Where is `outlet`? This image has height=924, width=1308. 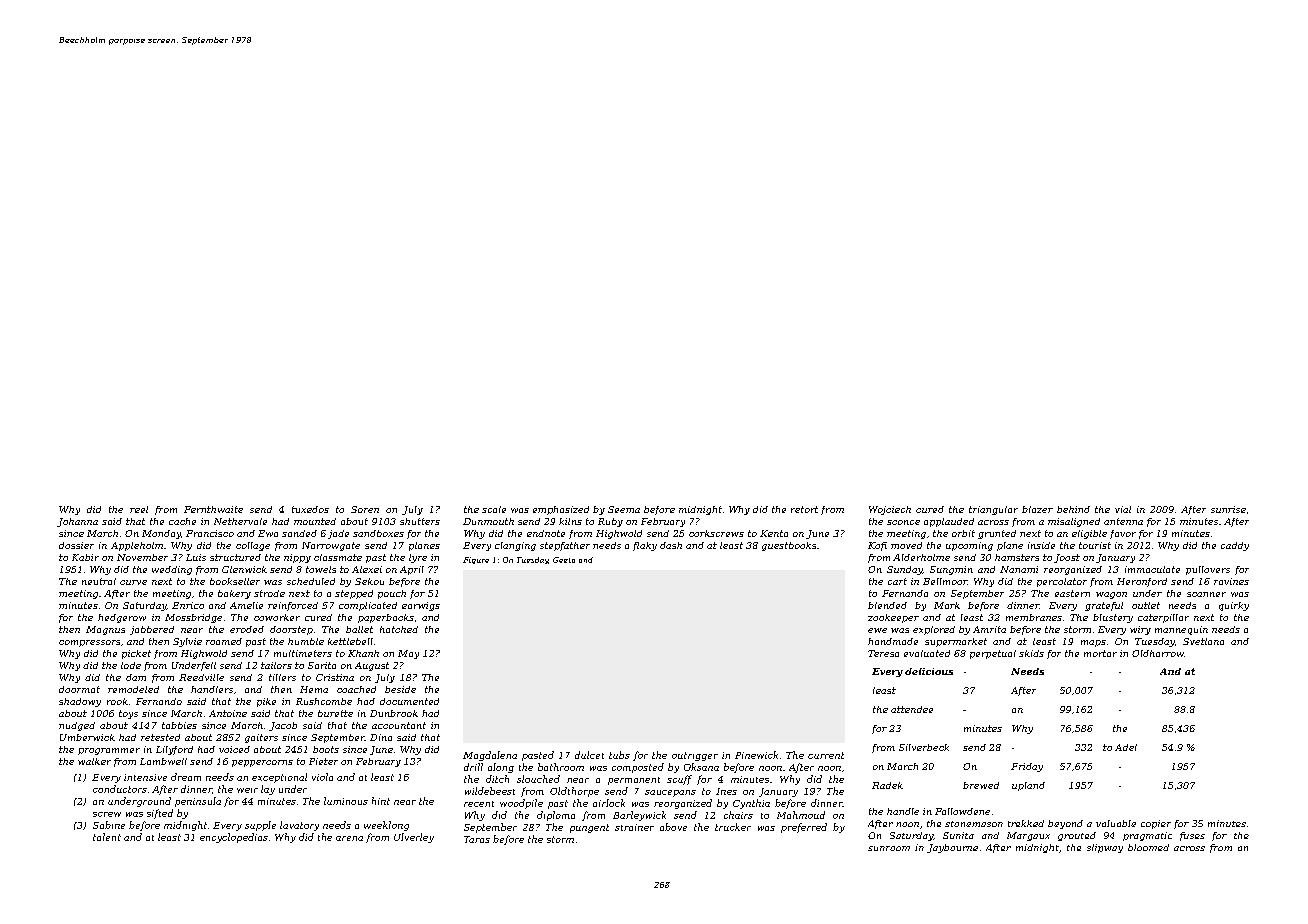 outlet is located at coordinates (1146, 605).
